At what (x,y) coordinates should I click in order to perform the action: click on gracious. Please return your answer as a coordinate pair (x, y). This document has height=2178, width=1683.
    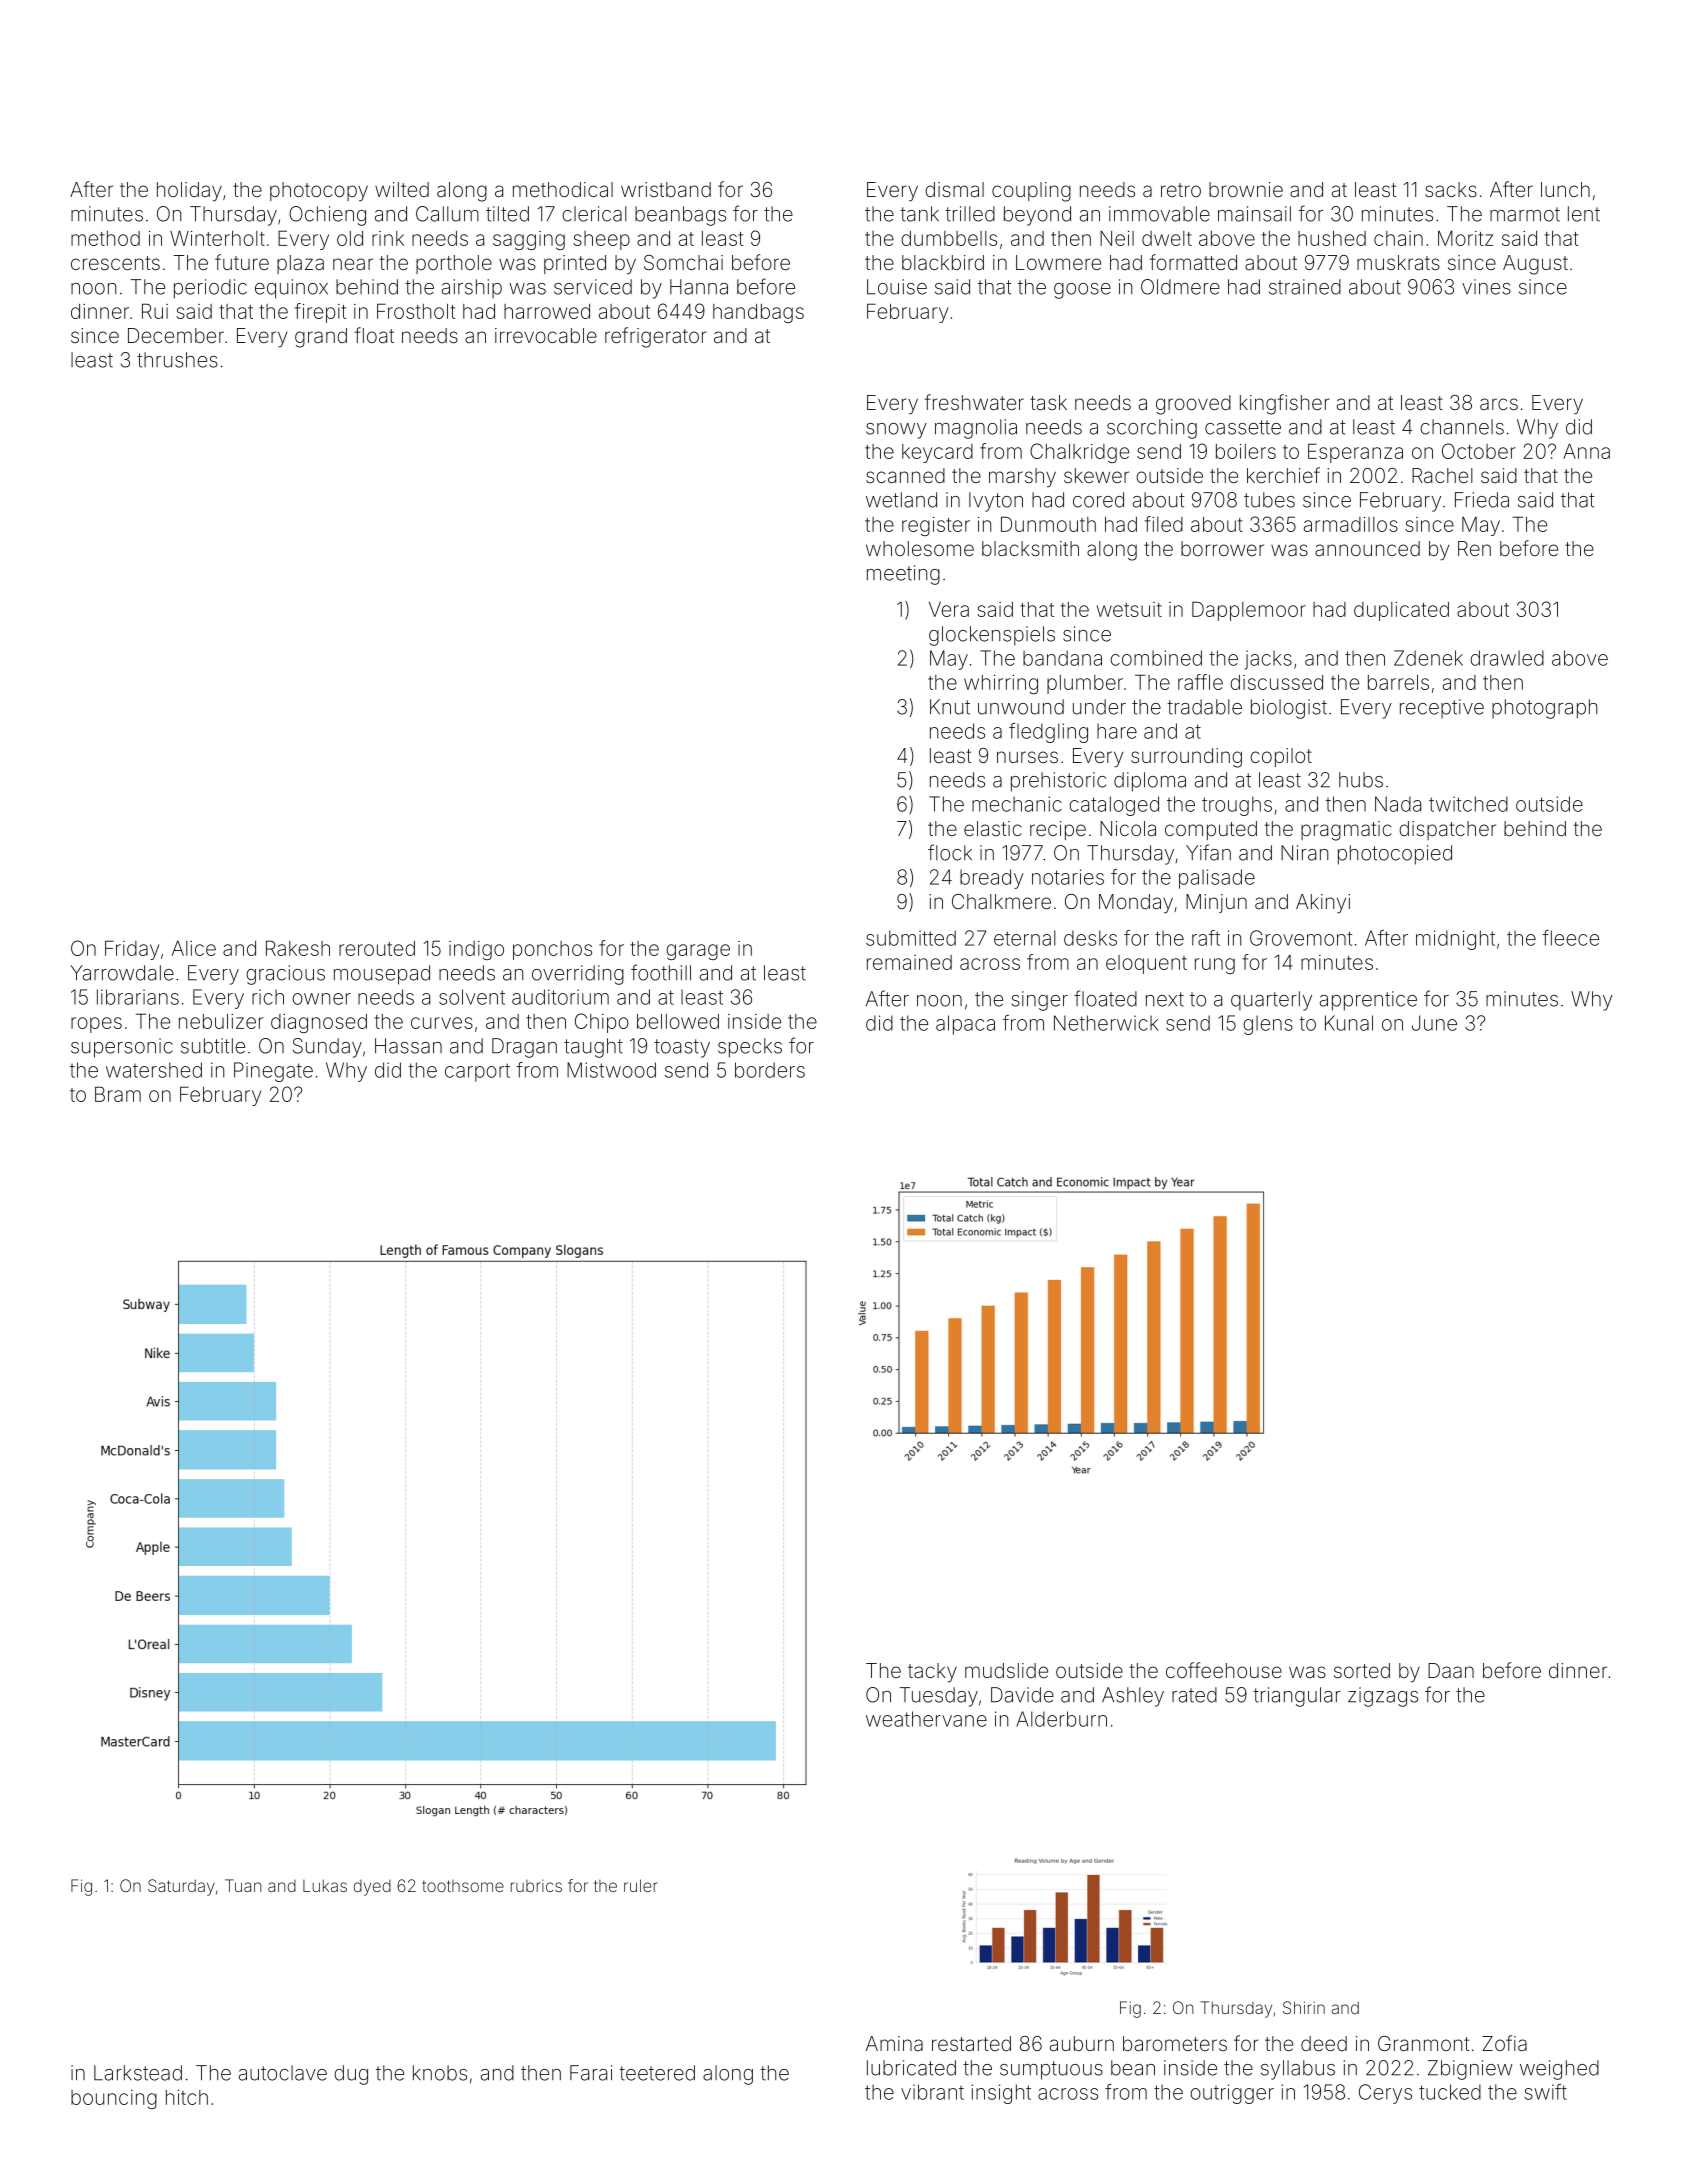
    Looking at the image, I should click on (285, 975).
